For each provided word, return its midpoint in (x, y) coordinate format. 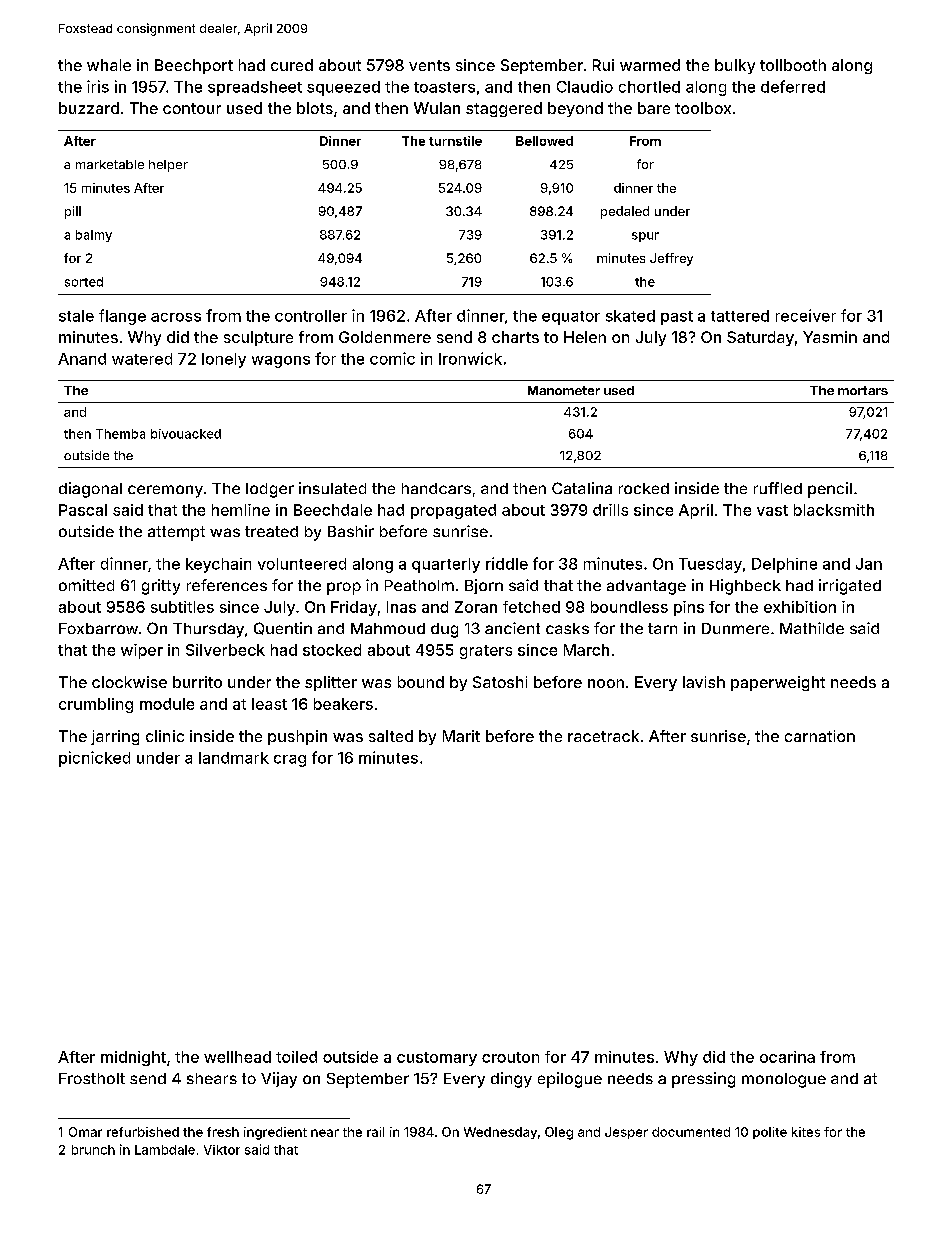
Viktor (222, 1150)
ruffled (778, 488)
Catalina (582, 488)
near (325, 1133)
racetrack (603, 736)
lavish (704, 682)
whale (109, 65)
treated (271, 531)
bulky (735, 66)
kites (806, 1132)
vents (429, 65)
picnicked (94, 759)
